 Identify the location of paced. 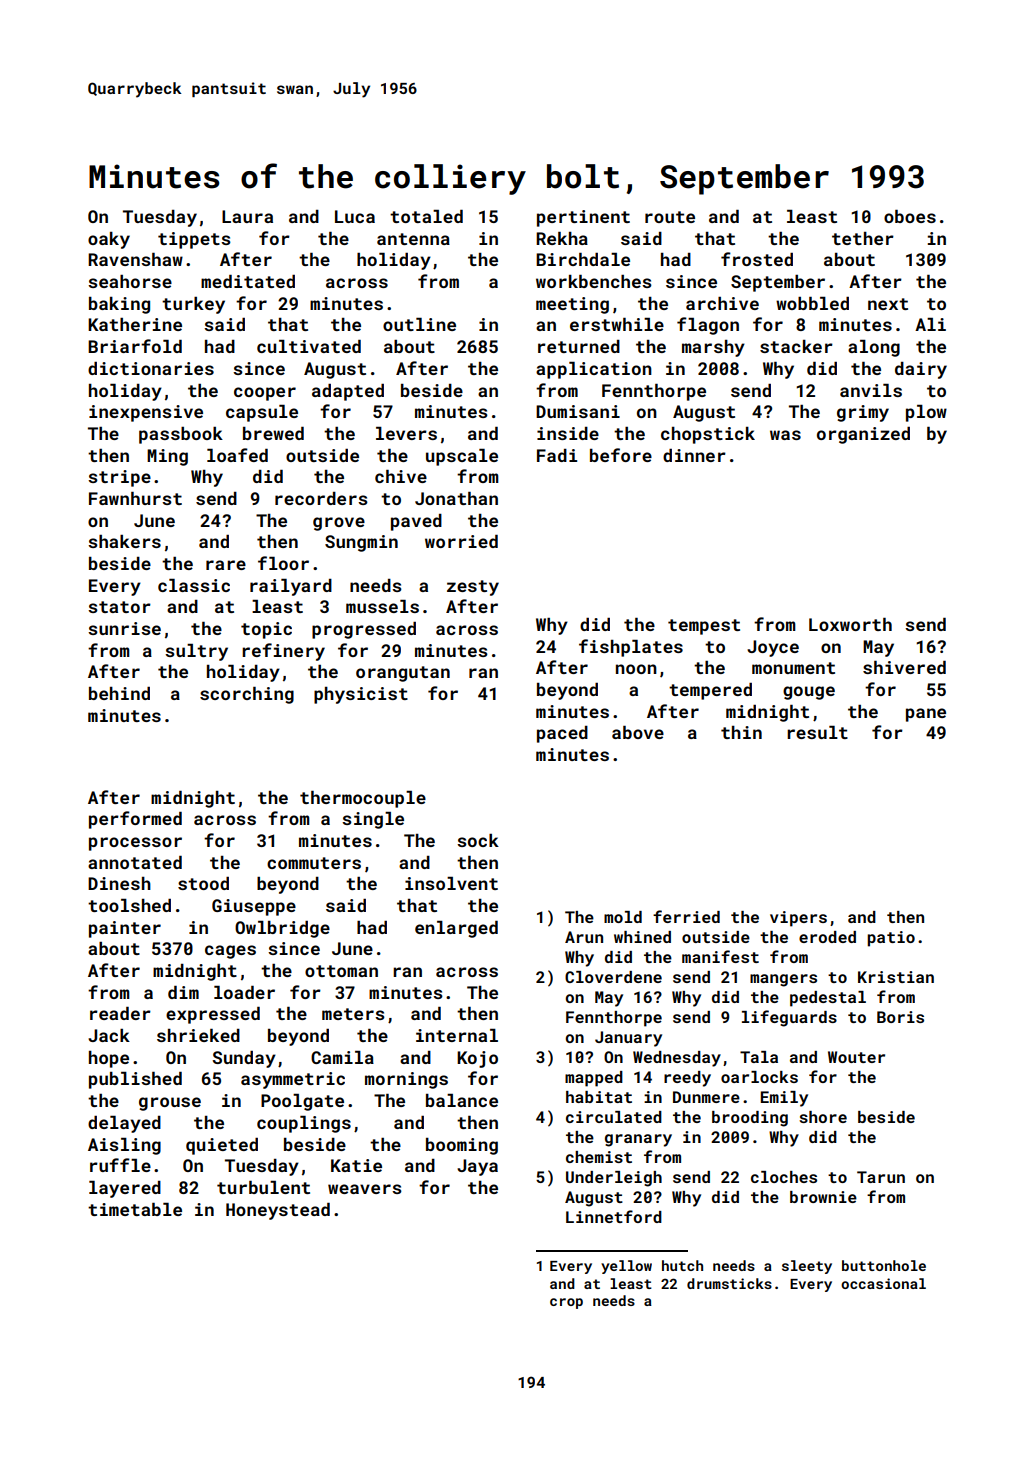
(562, 734).
